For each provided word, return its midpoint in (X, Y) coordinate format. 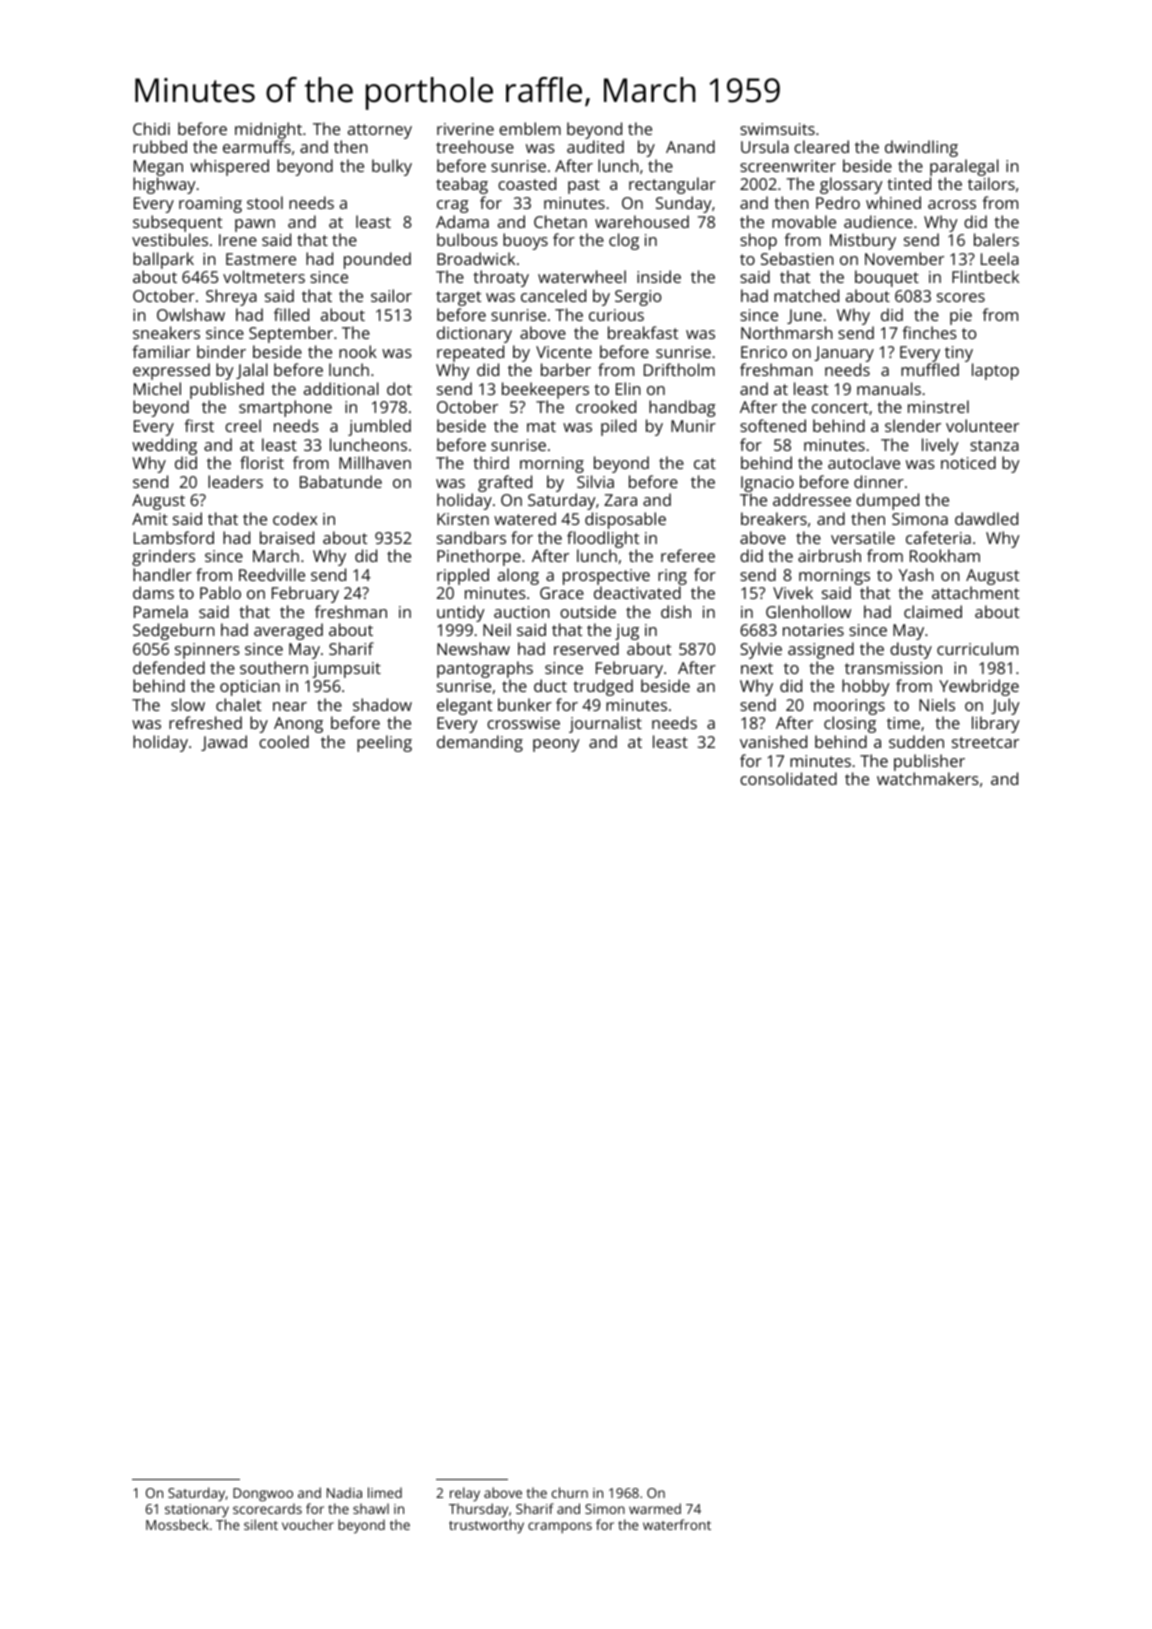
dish (676, 611)
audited (595, 146)
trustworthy (486, 1526)
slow (188, 704)
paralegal (964, 167)
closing (850, 724)
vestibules (170, 239)
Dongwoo (263, 1495)
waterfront (677, 1524)
